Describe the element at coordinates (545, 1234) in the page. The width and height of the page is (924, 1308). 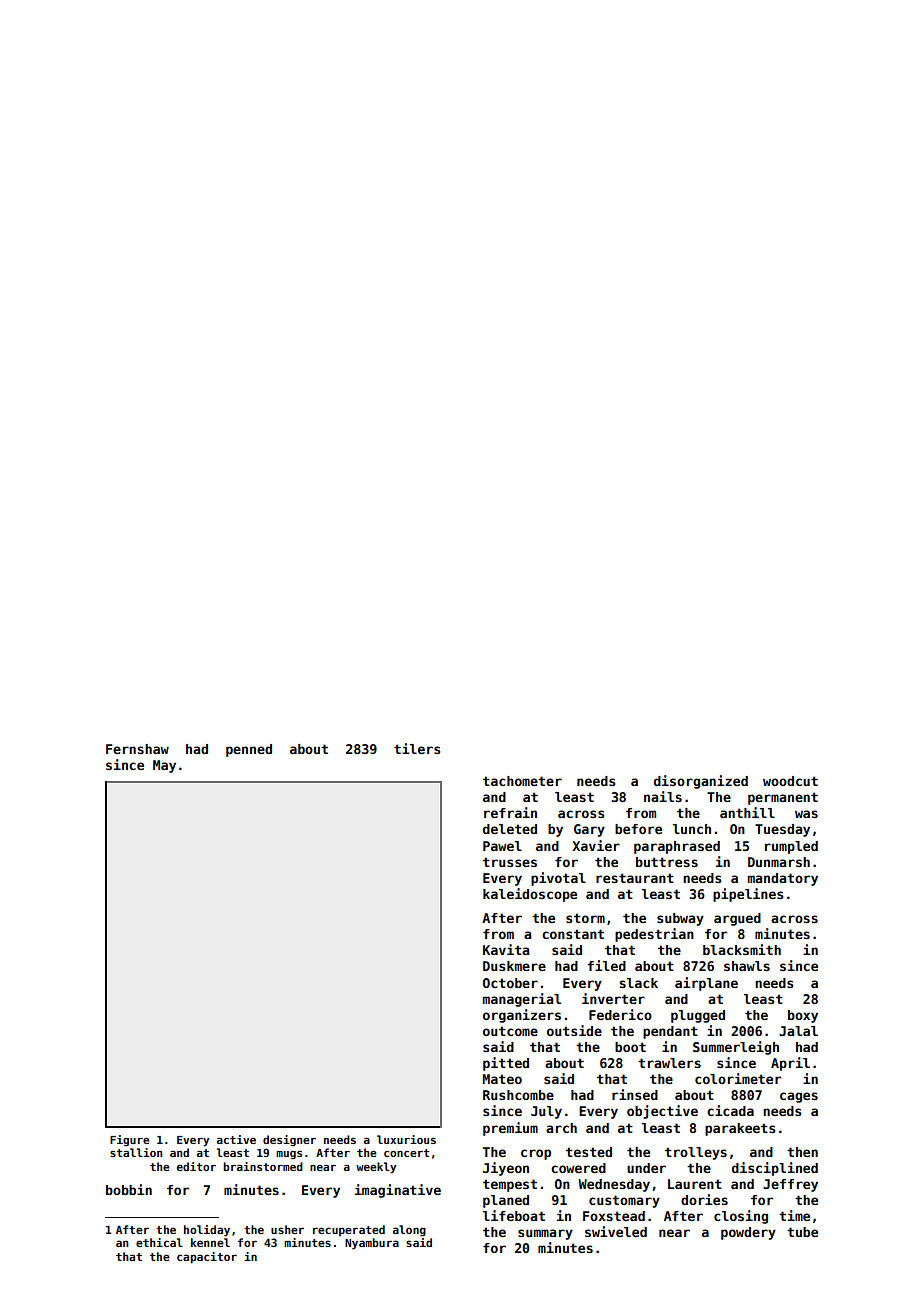
I see `summary` at that location.
